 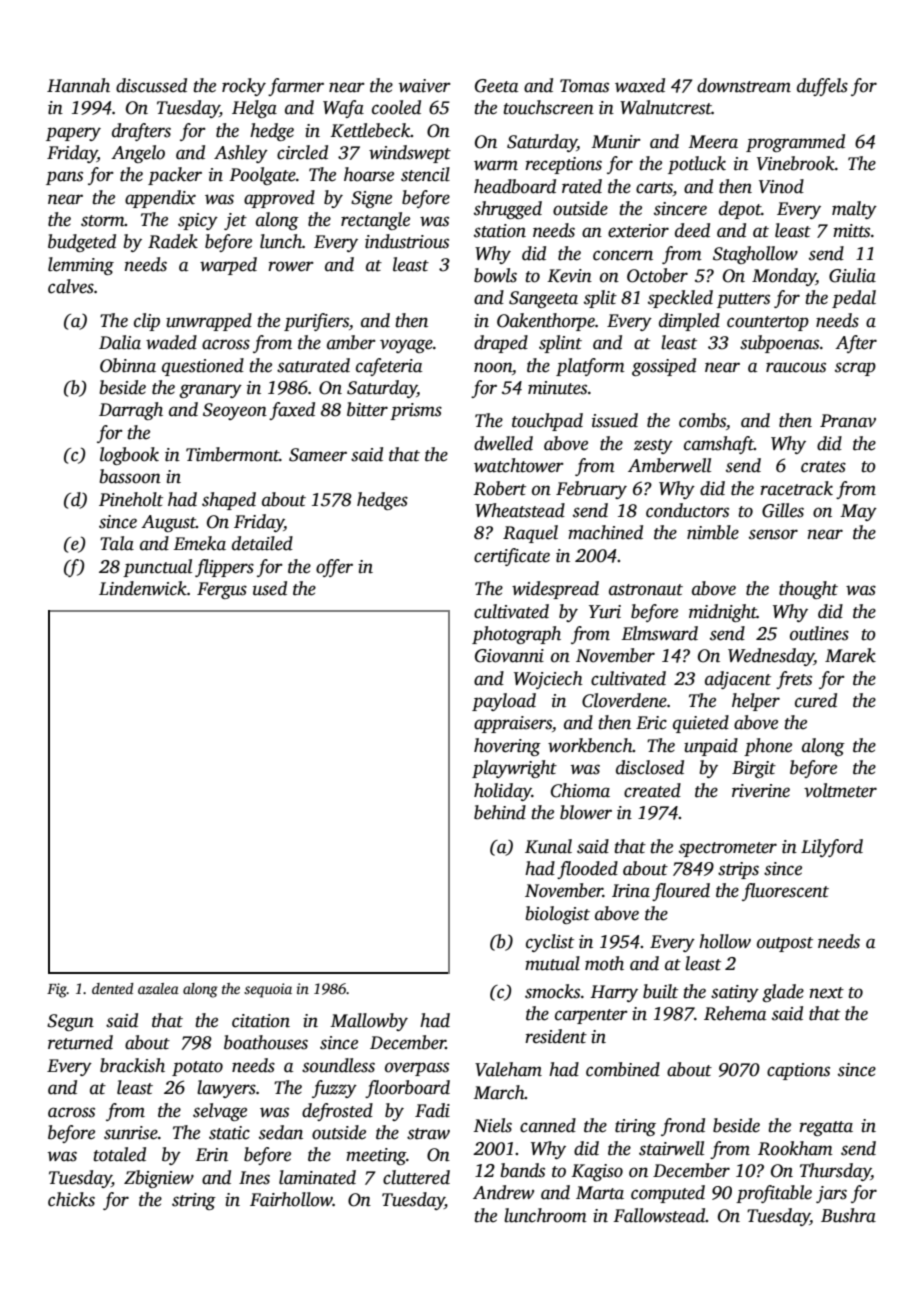 I want to click on farmer, so click(x=296, y=87).
